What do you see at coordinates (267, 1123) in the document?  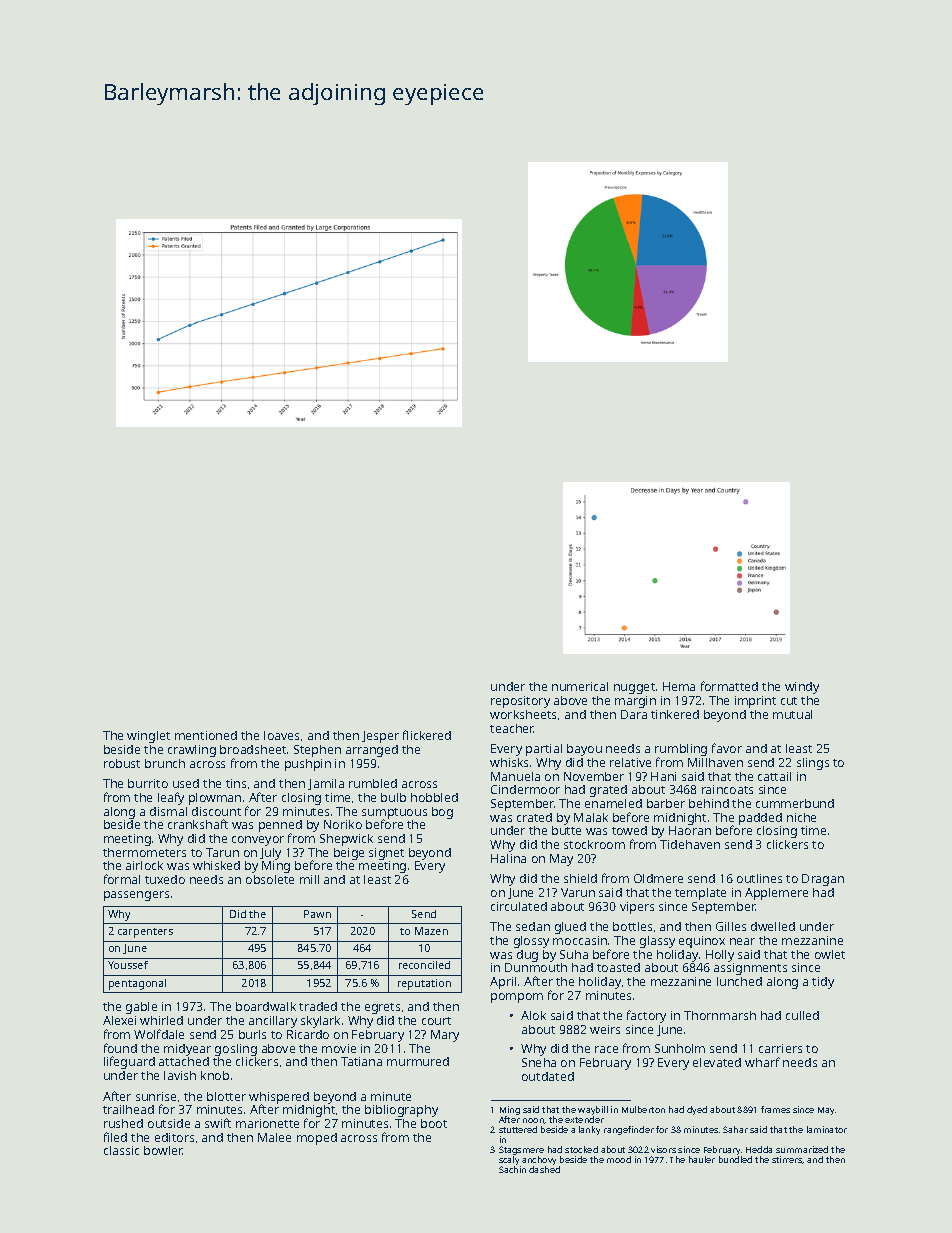 I see `marionette` at bounding box center [267, 1123].
